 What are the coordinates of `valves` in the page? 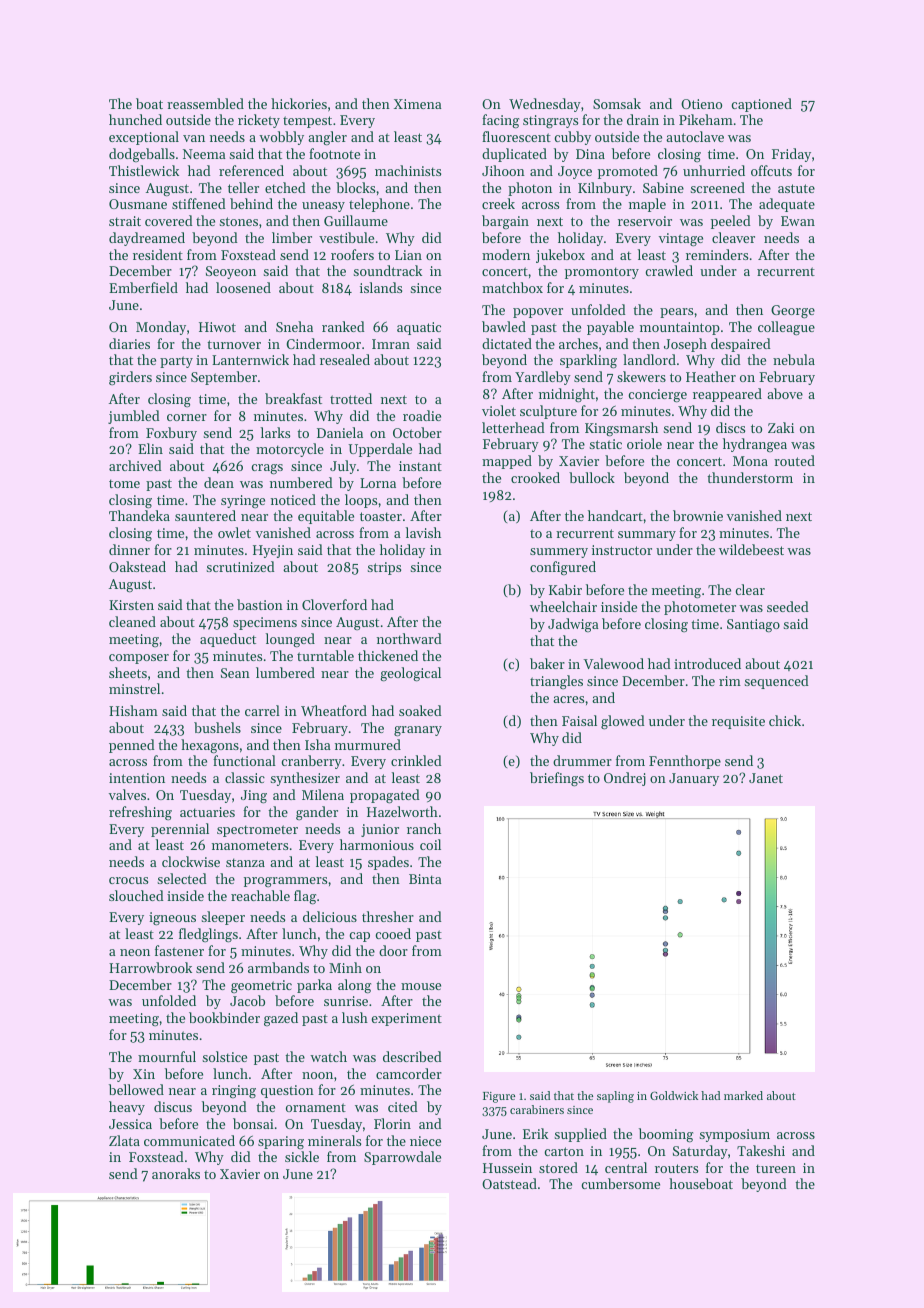 It's located at (127, 794).
